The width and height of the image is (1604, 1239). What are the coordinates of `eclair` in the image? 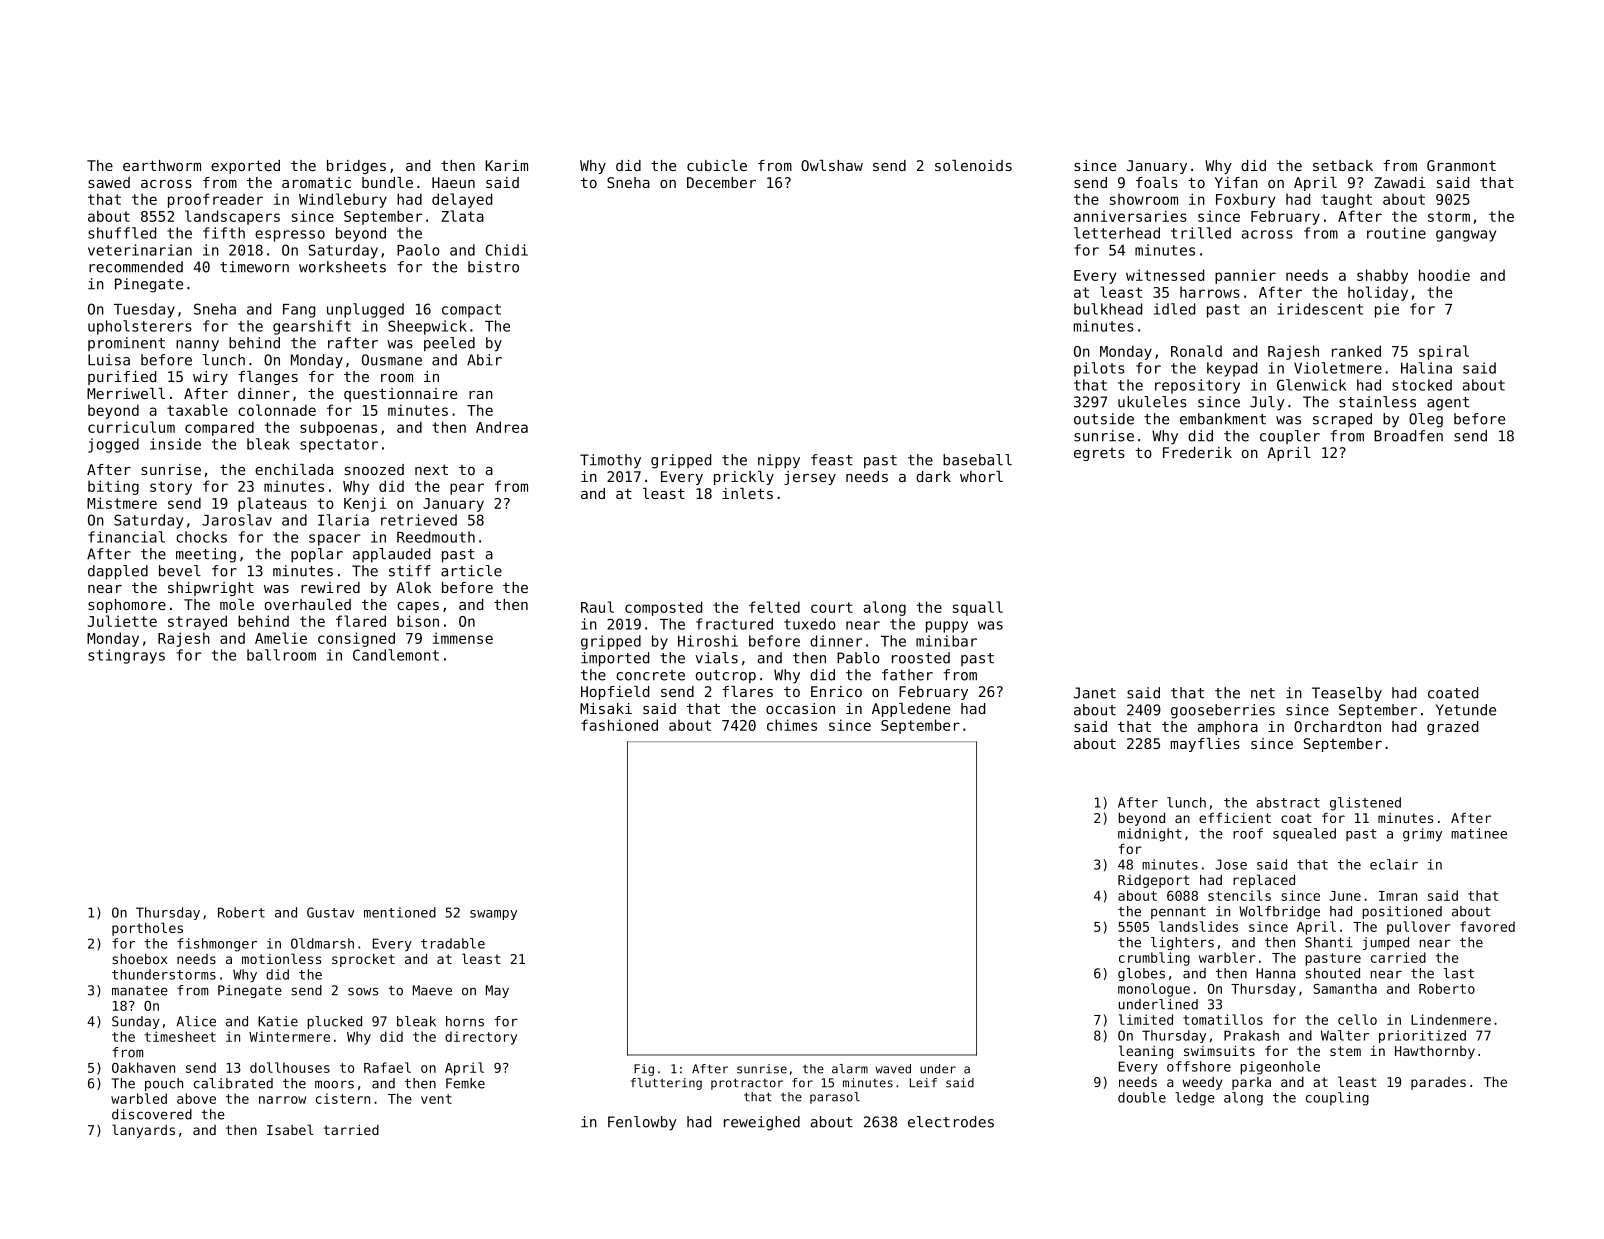 It's located at (1394, 864).
